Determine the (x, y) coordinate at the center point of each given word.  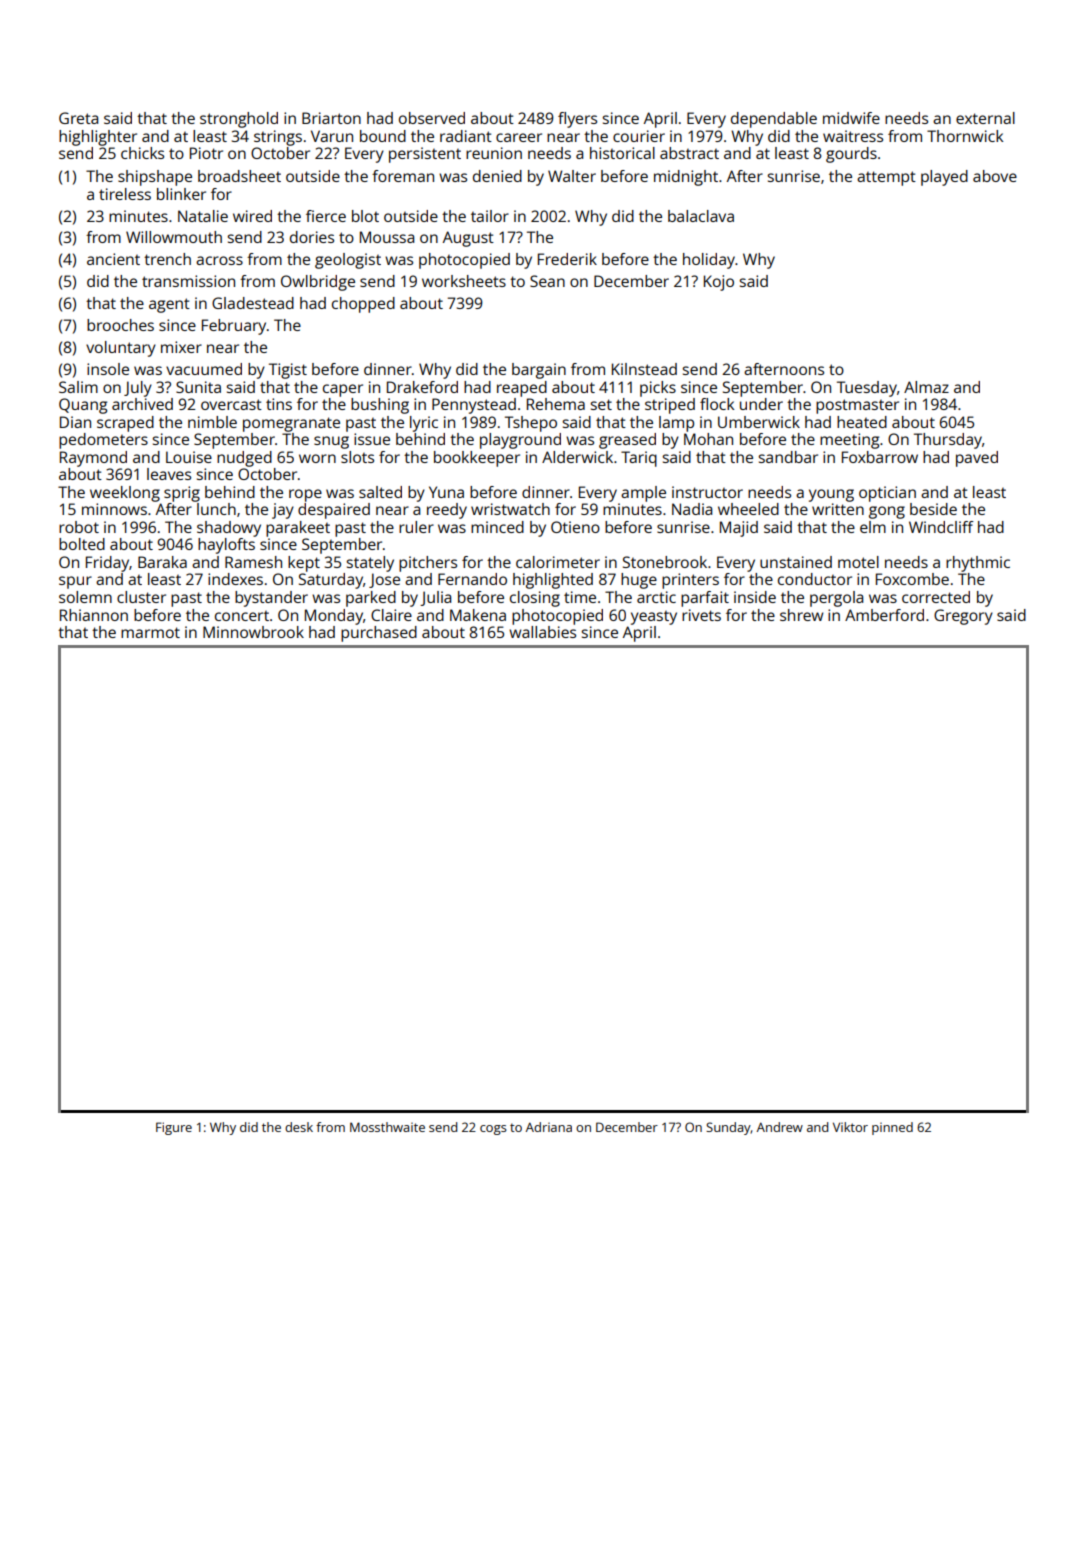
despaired (334, 511)
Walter (572, 176)
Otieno (575, 527)
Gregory (963, 617)
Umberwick (759, 422)
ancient (113, 259)
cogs (493, 1130)
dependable (774, 120)
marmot (150, 632)
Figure (174, 1128)
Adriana (549, 1127)
